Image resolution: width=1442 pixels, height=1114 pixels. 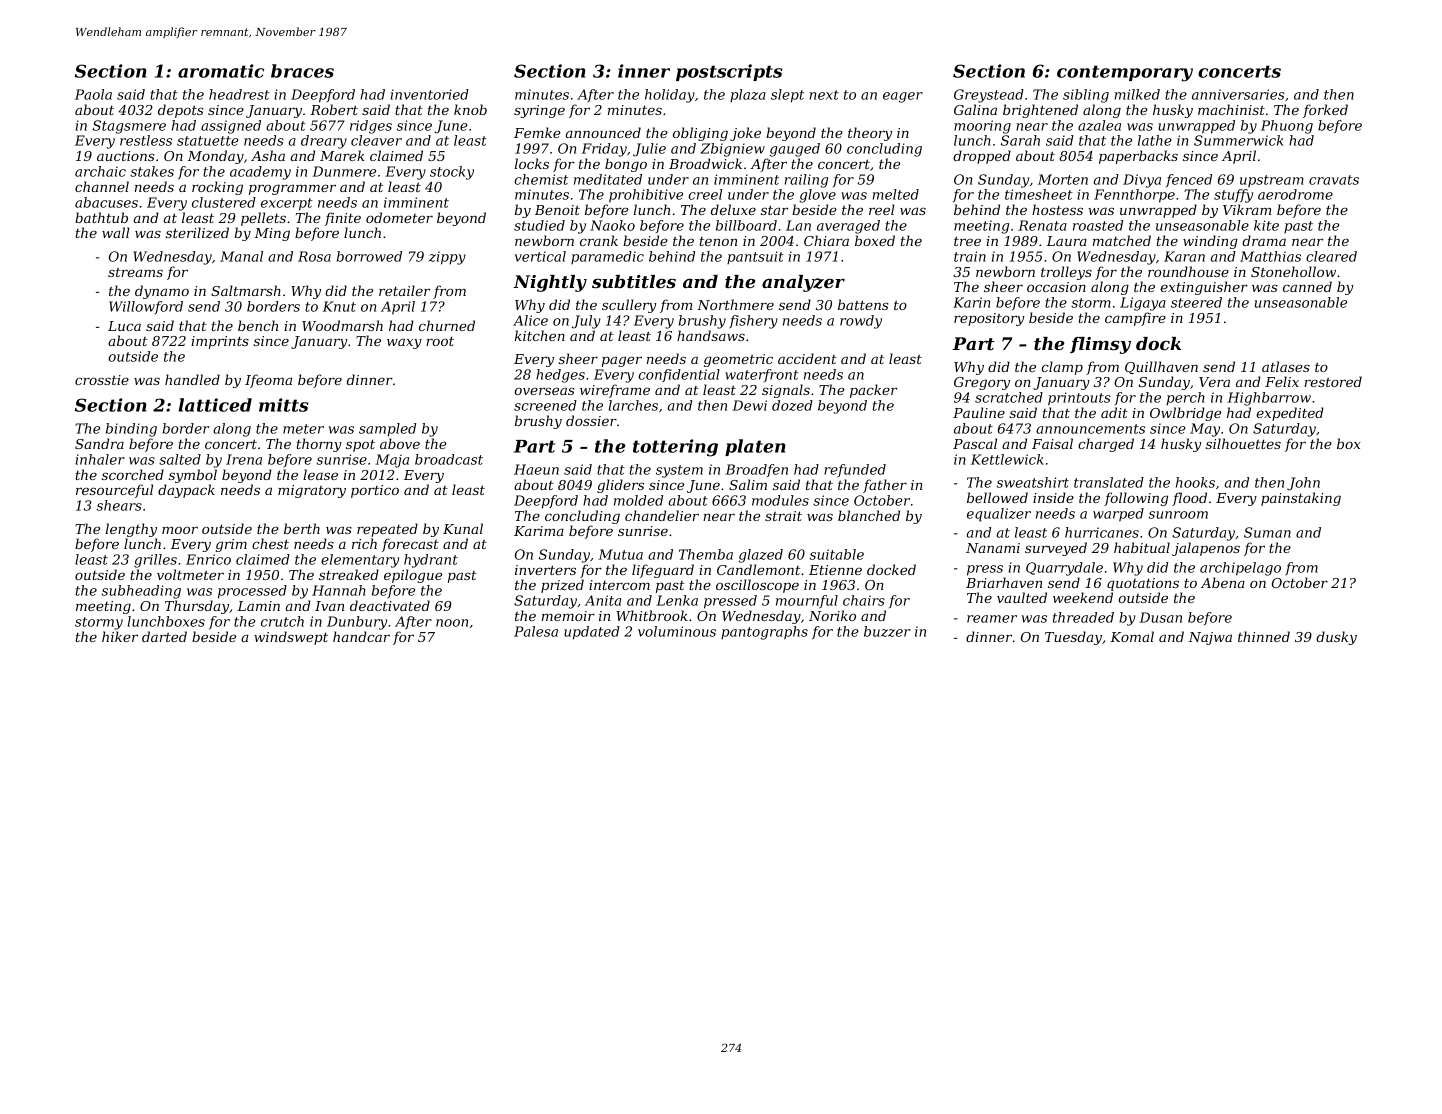 I want to click on timesheet, so click(x=1039, y=194).
